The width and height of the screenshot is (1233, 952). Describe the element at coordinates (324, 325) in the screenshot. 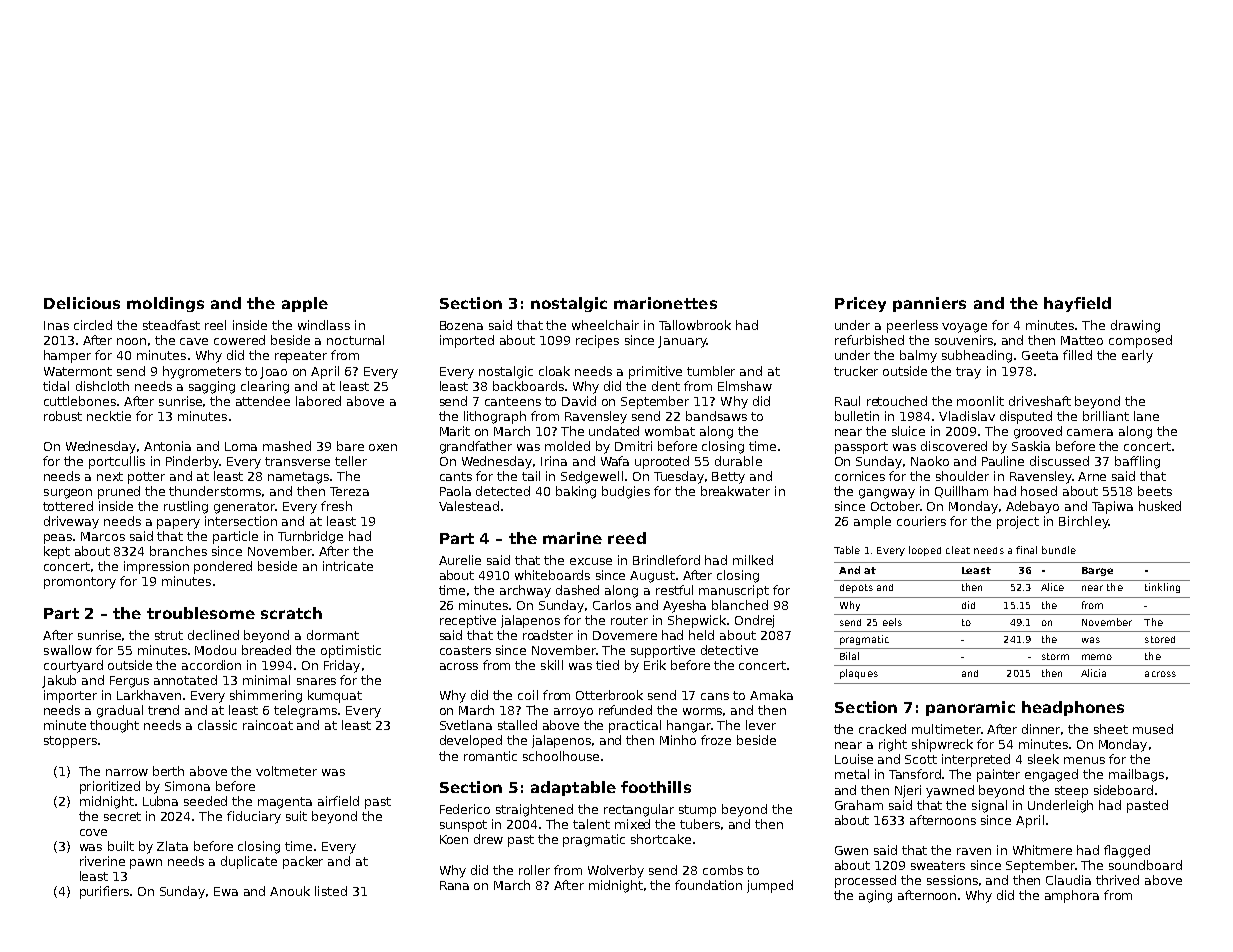

I see `windlass` at that location.
